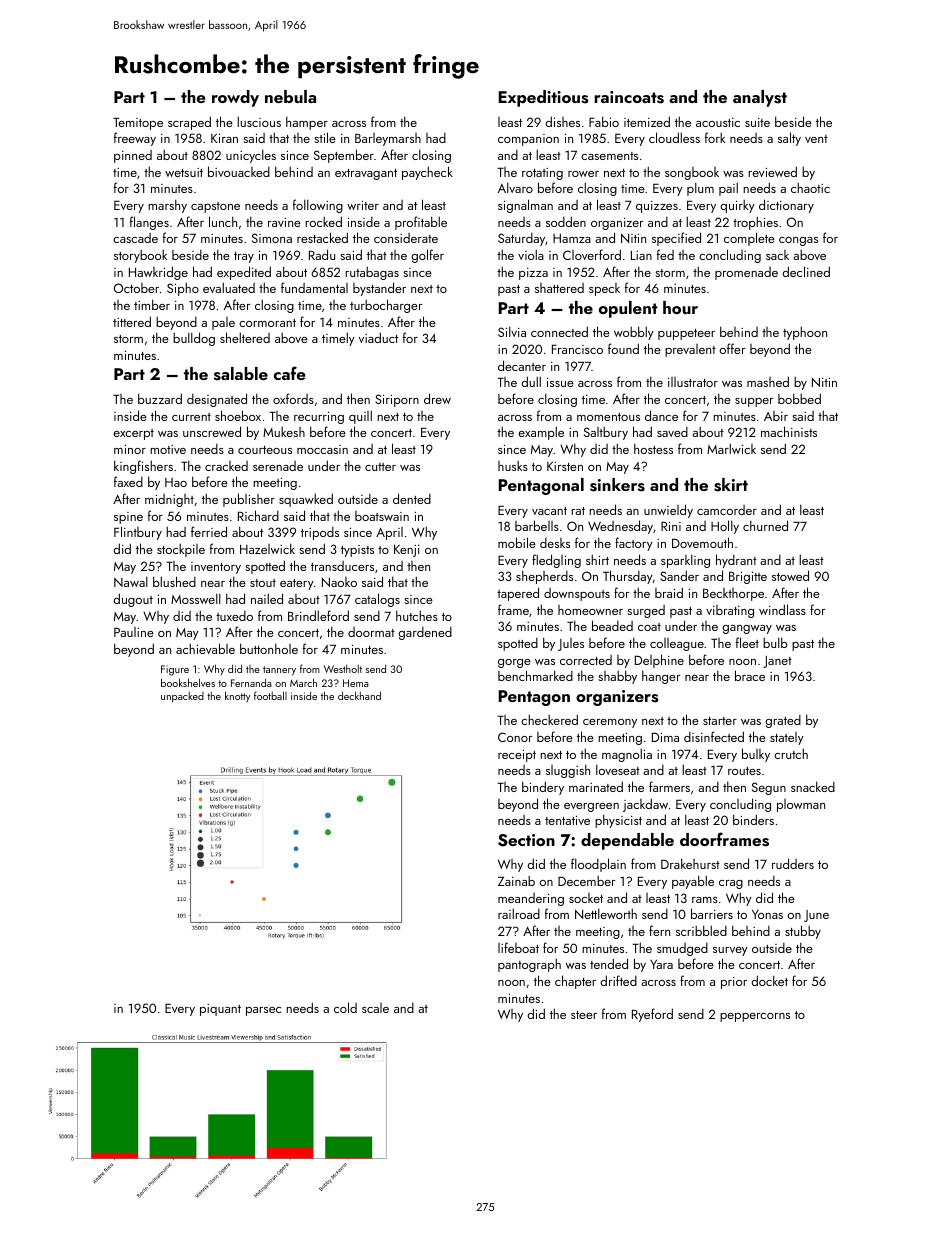  What do you see at coordinates (290, 96) in the screenshot?
I see `nebula` at bounding box center [290, 96].
